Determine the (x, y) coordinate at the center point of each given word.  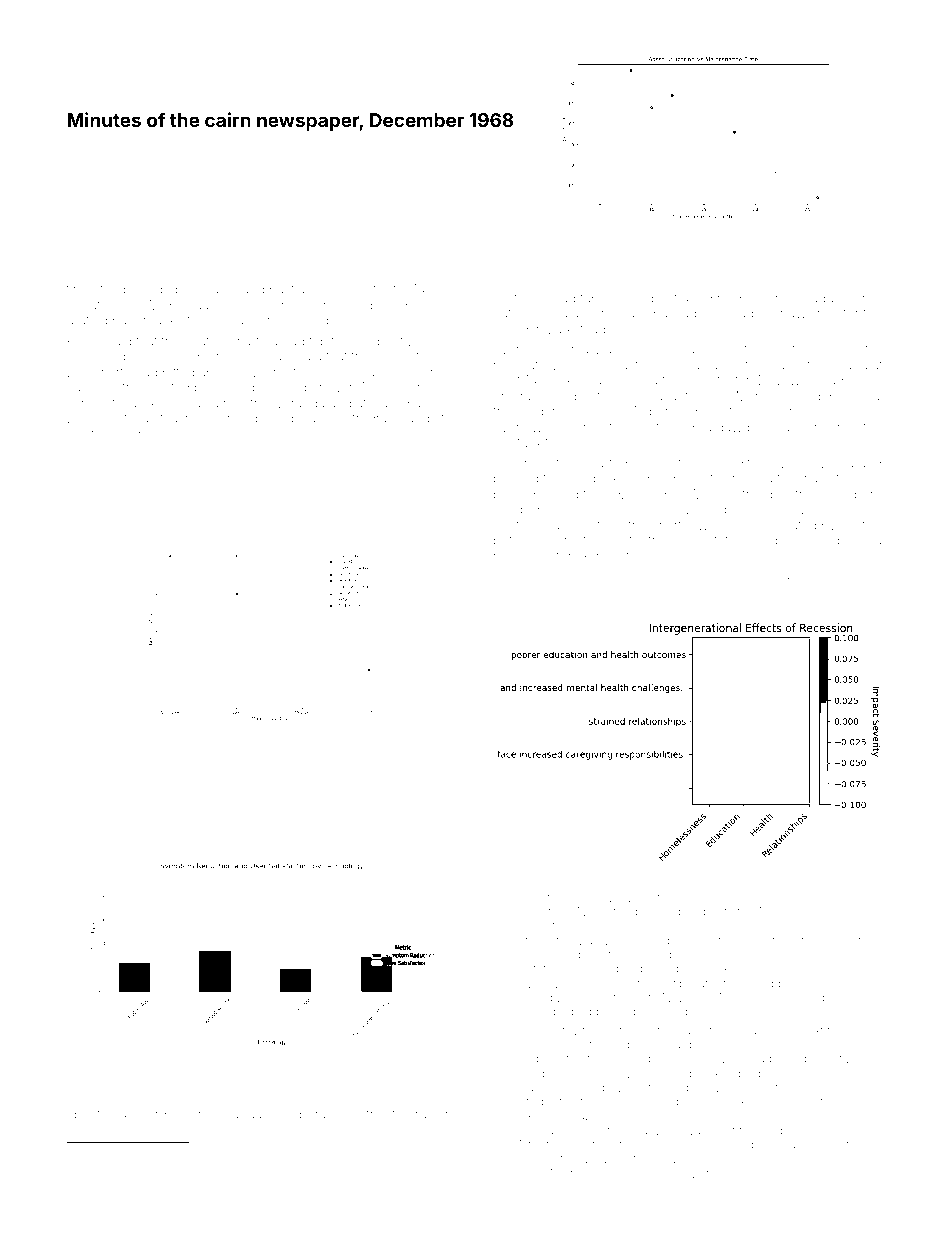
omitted (183, 844)
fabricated (609, 298)
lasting (227, 833)
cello (538, 556)
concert (694, 540)
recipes (739, 299)
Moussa (773, 911)
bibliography (160, 290)
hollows (681, 1173)
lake (362, 831)
